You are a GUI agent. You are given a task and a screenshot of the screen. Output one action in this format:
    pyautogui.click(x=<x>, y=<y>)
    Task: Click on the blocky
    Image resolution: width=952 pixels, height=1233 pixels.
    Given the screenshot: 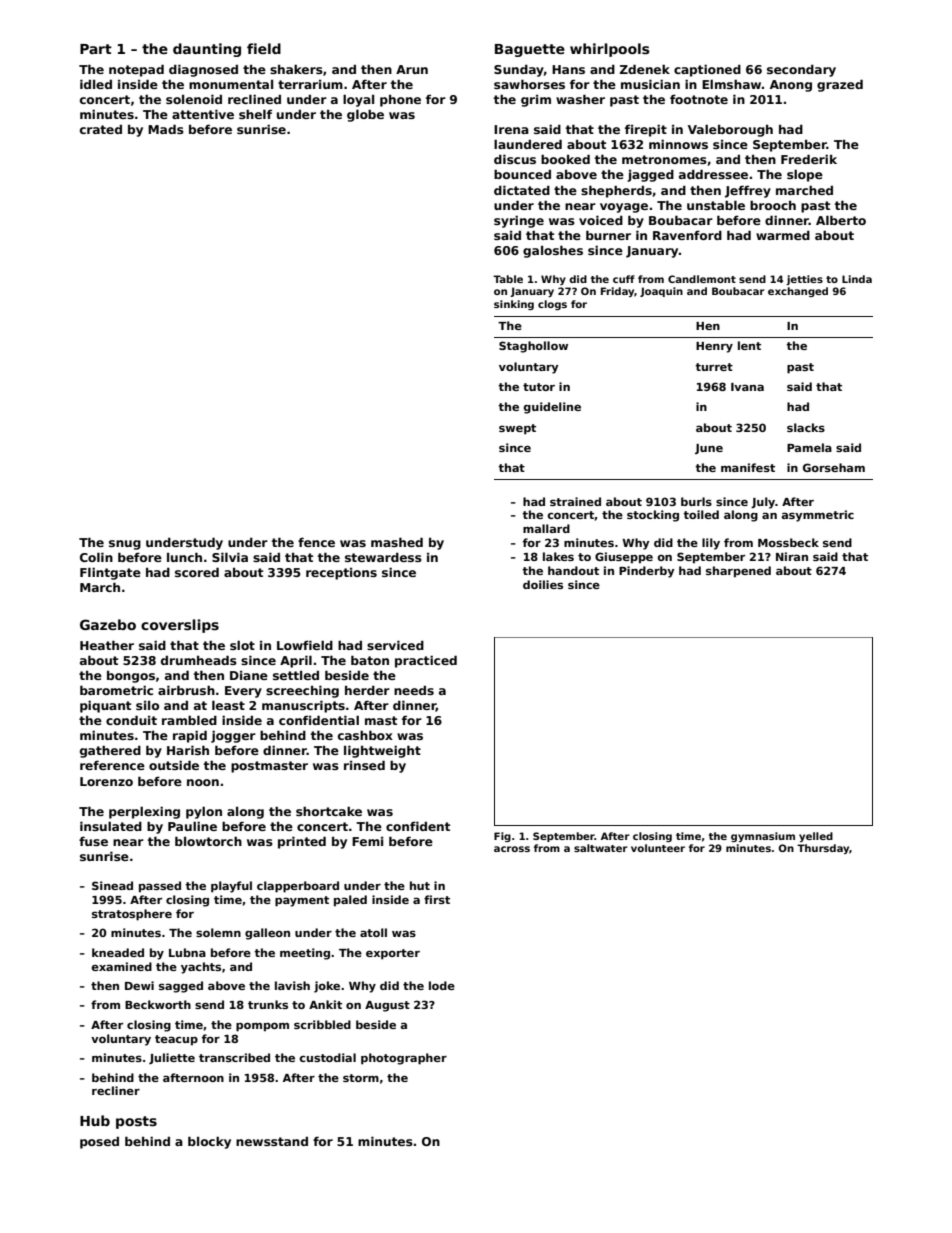 What is the action you would take?
    pyautogui.click(x=209, y=1142)
